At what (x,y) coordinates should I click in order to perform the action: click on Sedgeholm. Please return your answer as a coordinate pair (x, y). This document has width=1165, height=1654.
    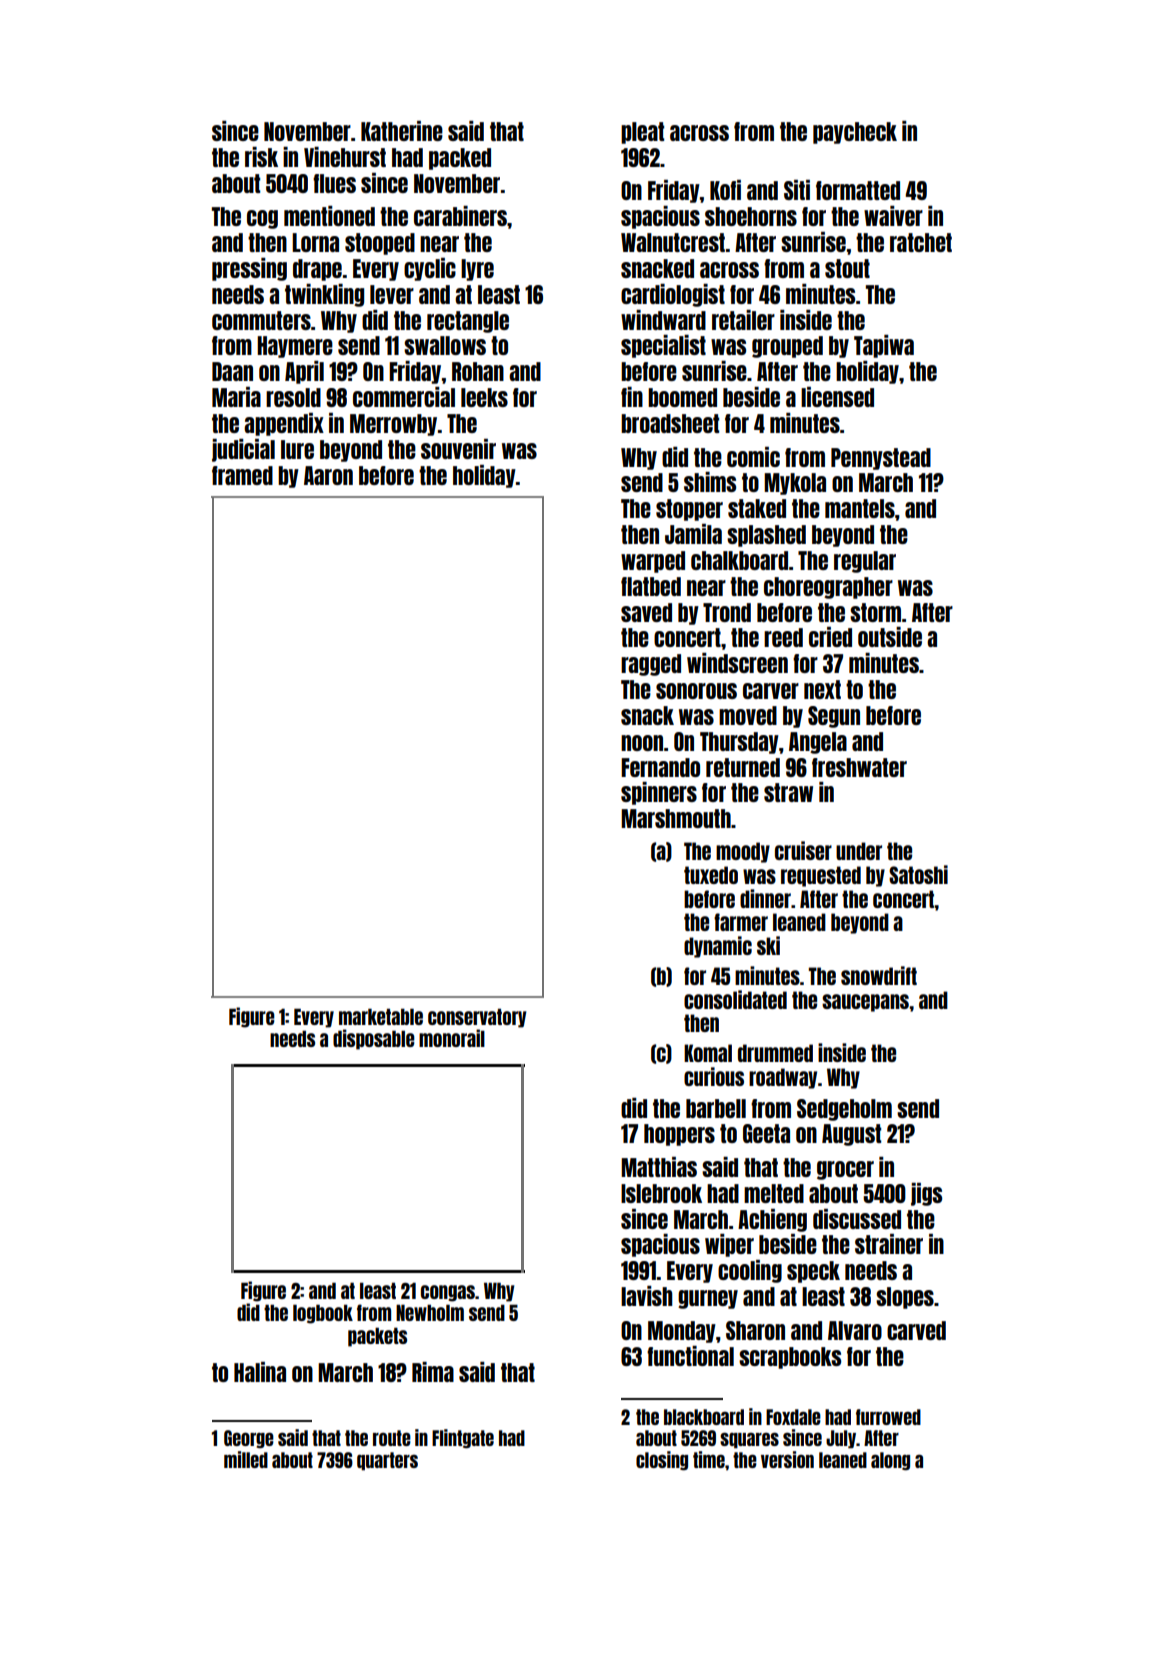
    Looking at the image, I should click on (844, 1110).
